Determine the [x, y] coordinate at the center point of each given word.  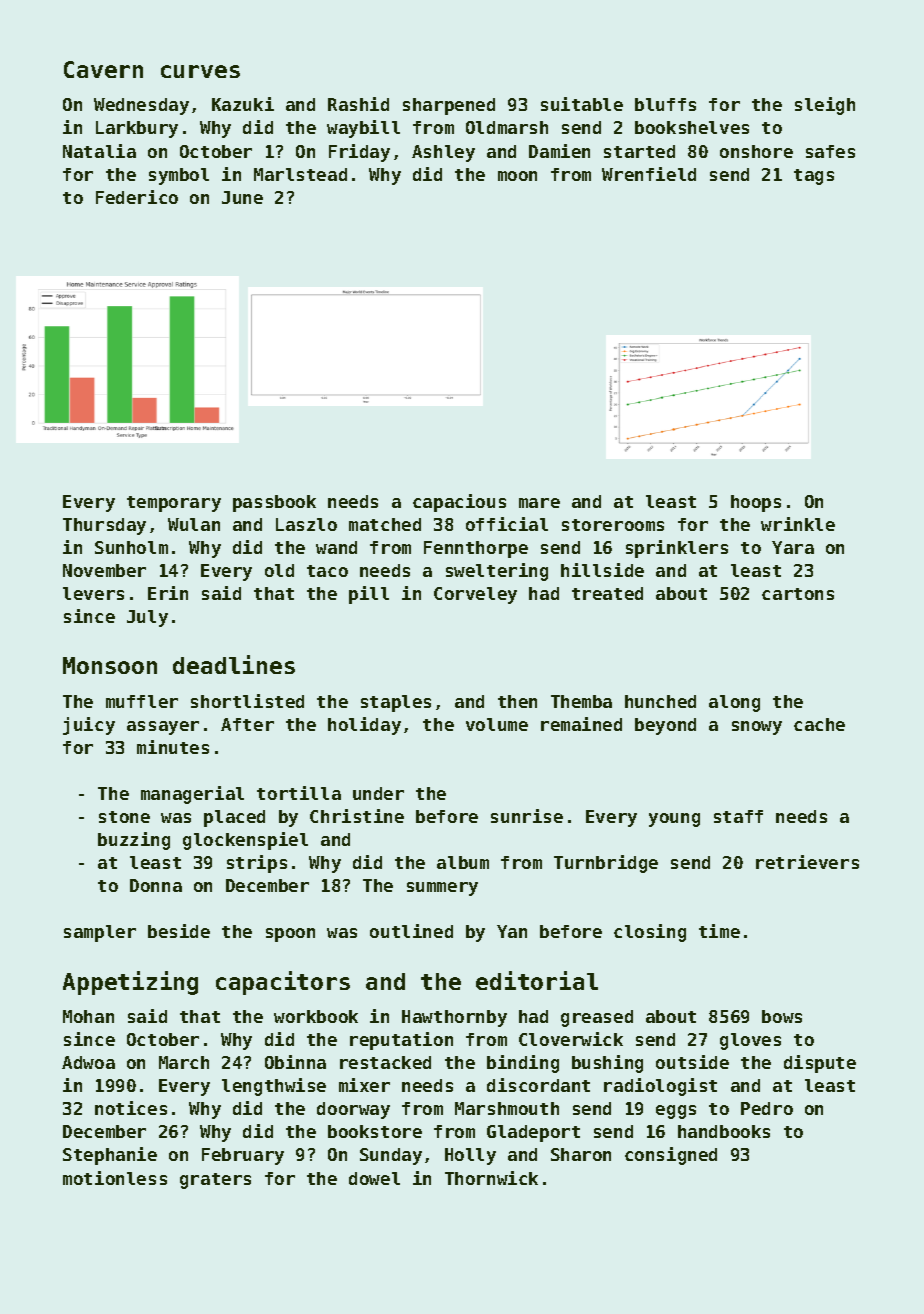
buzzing [134, 841]
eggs [676, 1112]
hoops [756, 503]
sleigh [825, 106]
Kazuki [243, 104]
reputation [401, 1041]
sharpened [449, 106]
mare [539, 503]
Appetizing [130, 983]
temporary [174, 504]
